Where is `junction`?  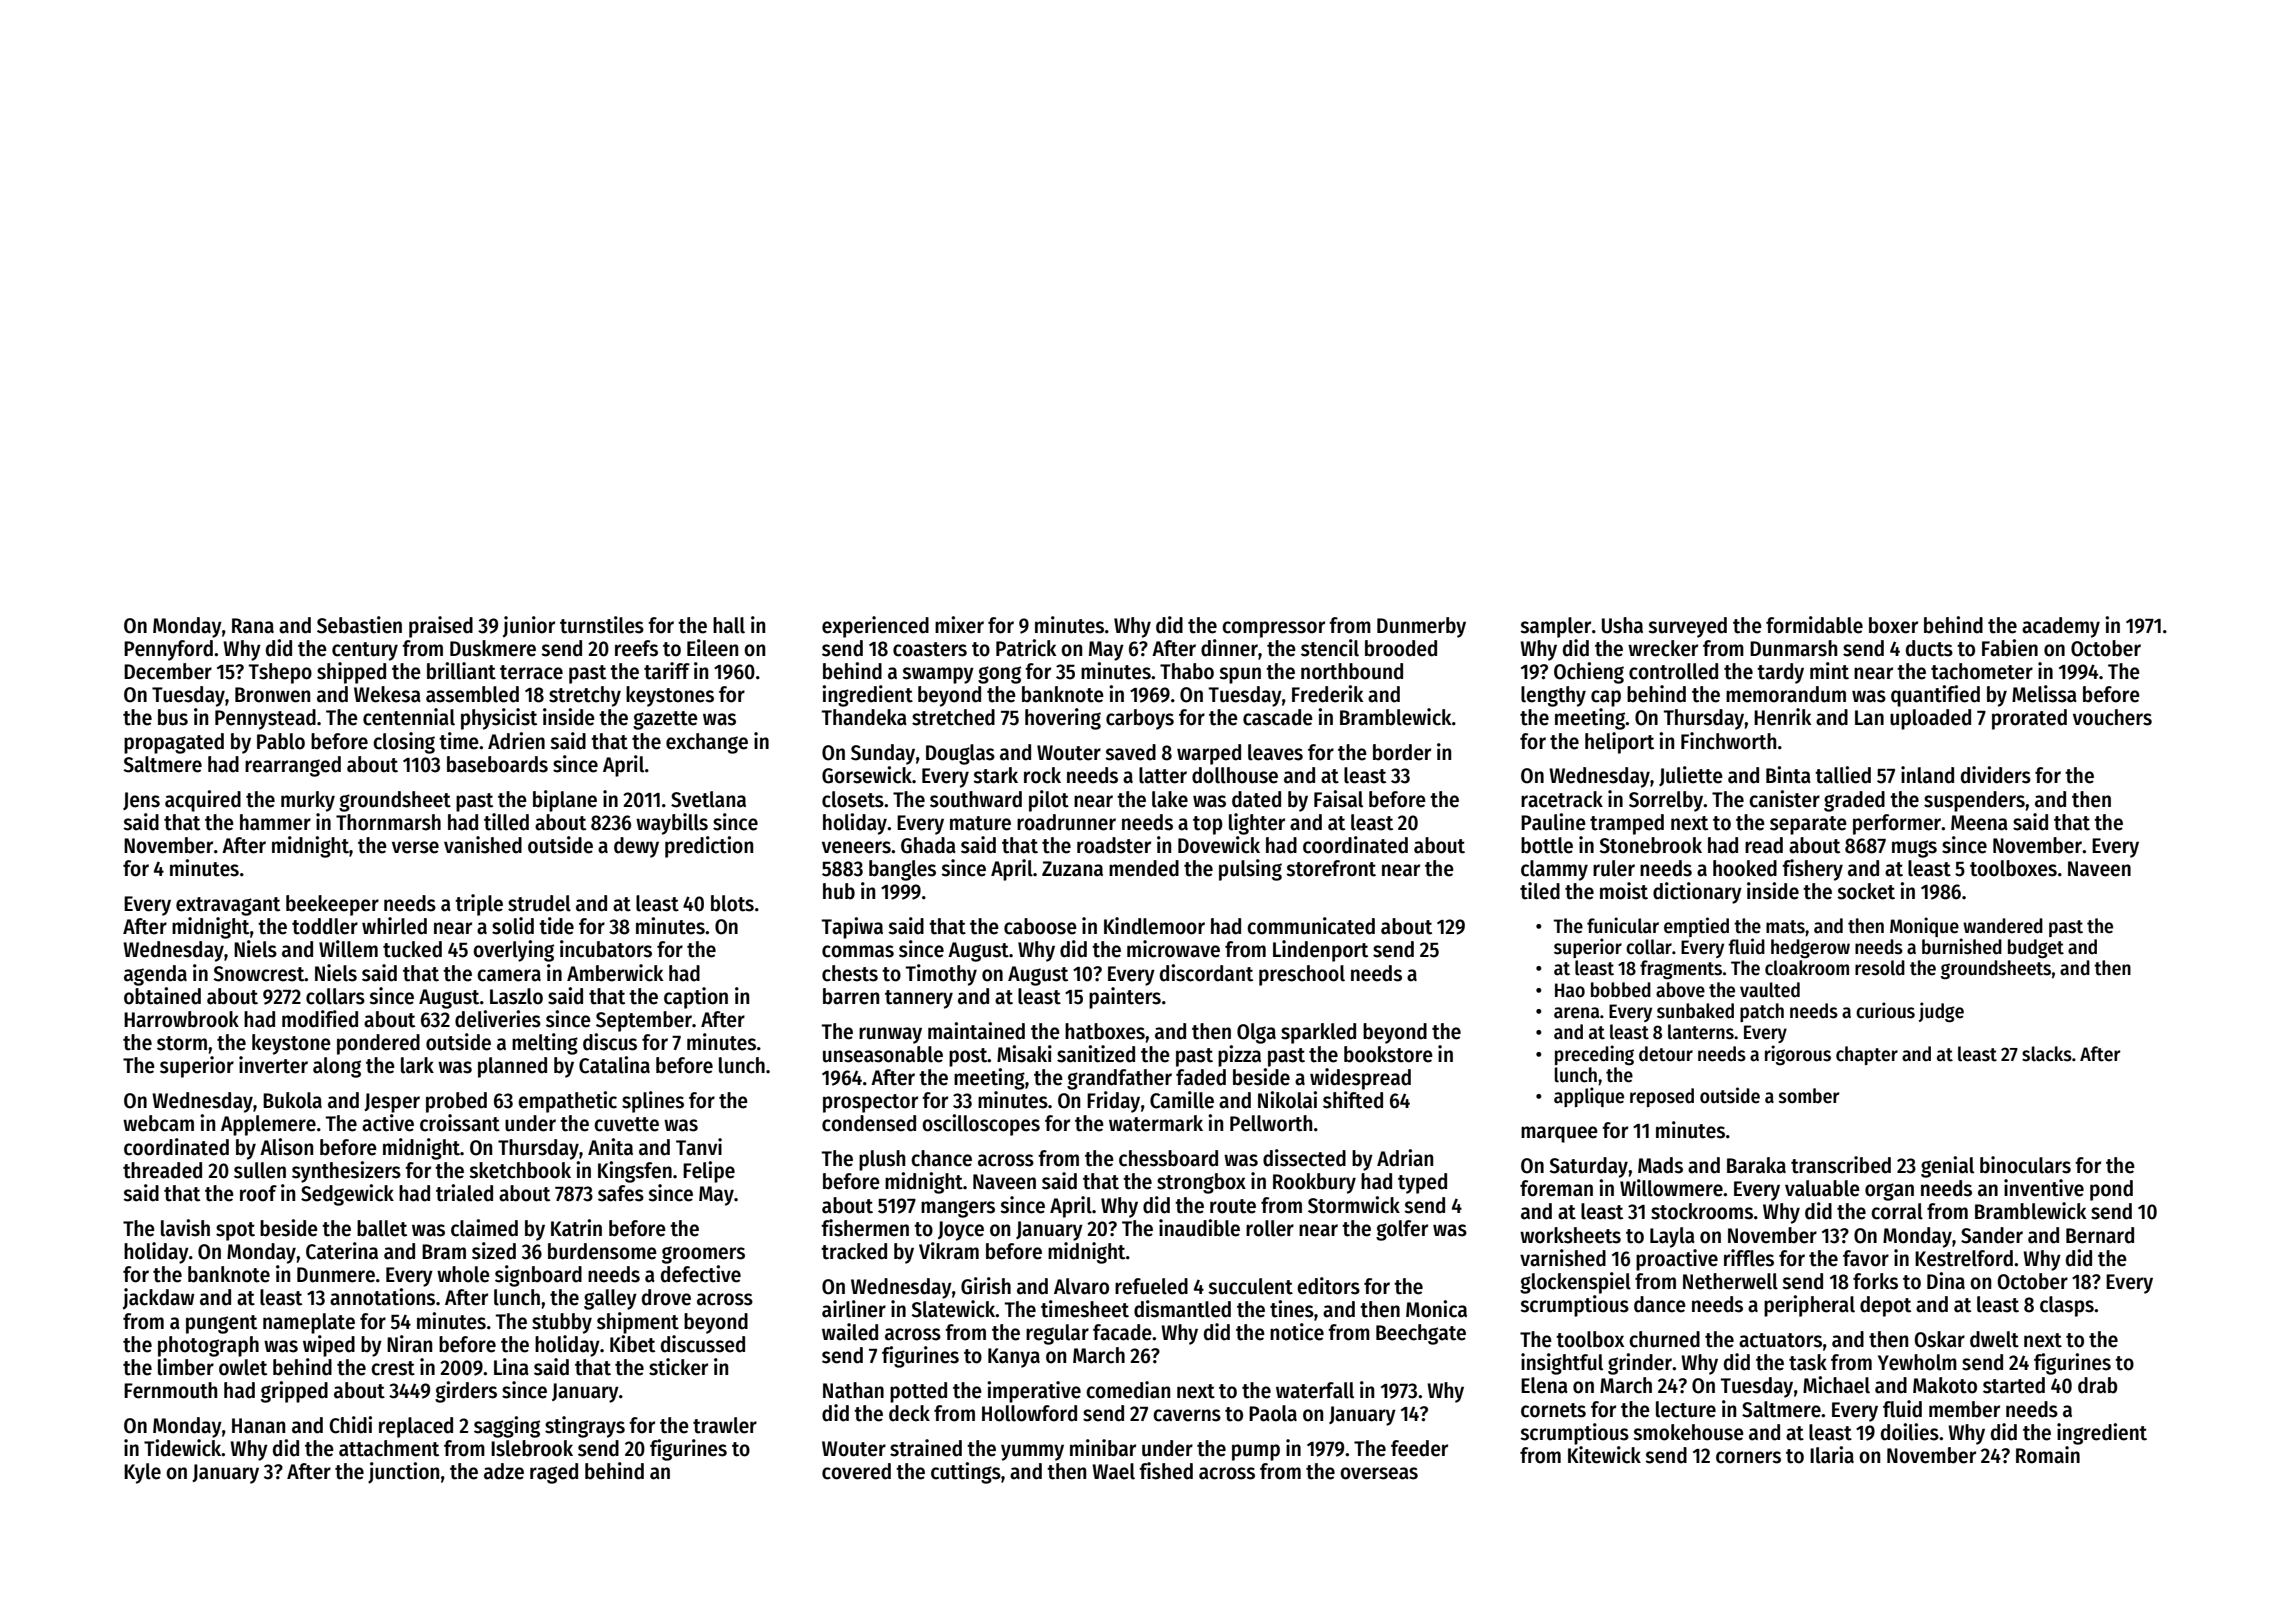
junction is located at coordinates (403, 1473).
